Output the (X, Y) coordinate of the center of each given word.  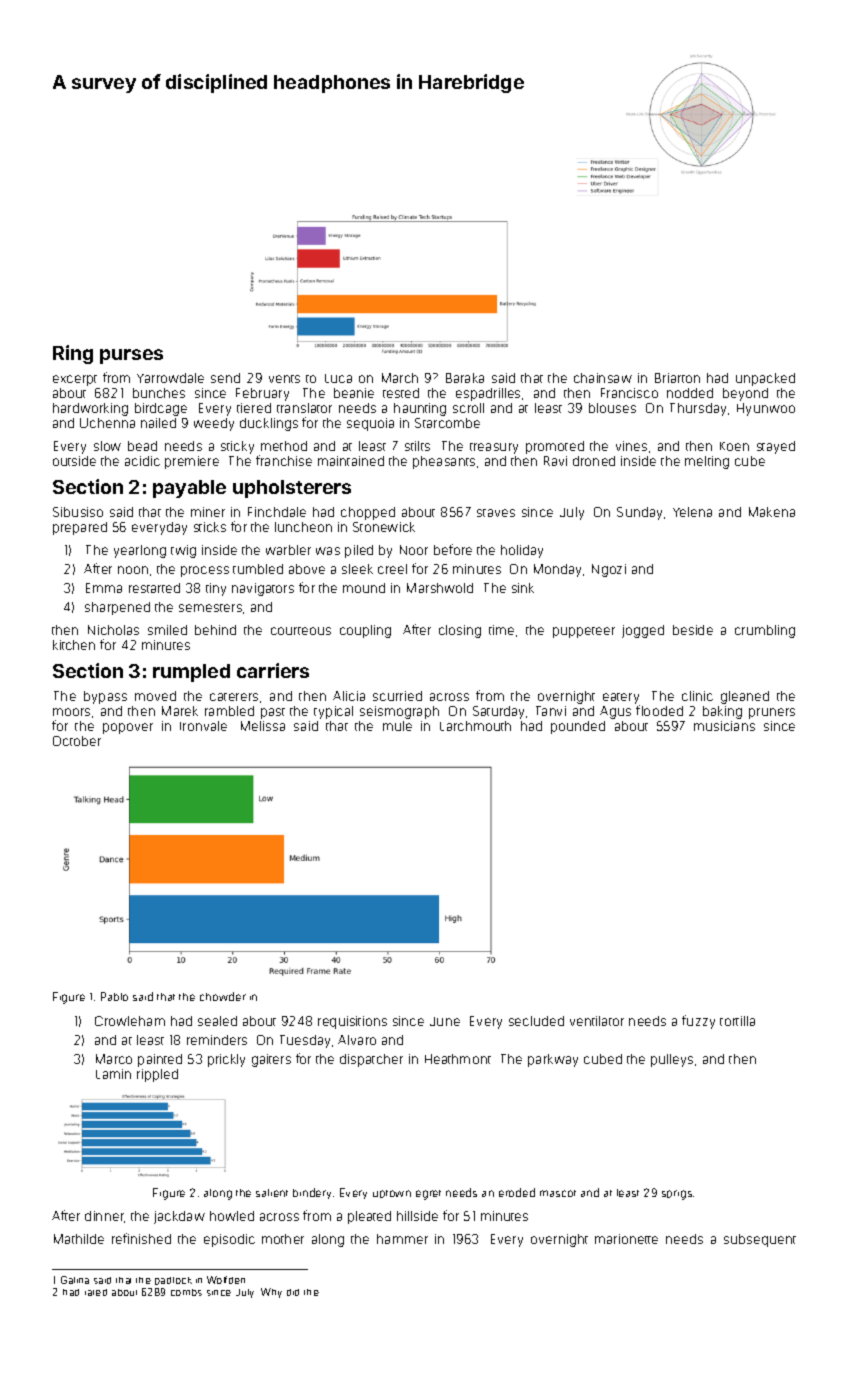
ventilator (597, 1021)
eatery (621, 698)
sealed (217, 1021)
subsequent (760, 1240)
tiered (254, 408)
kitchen (74, 645)
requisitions (352, 1022)
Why (271, 1293)
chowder (223, 996)
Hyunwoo (766, 409)
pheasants (444, 462)
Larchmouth (475, 726)
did (293, 1292)
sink (523, 588)
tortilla (737, 1021)
